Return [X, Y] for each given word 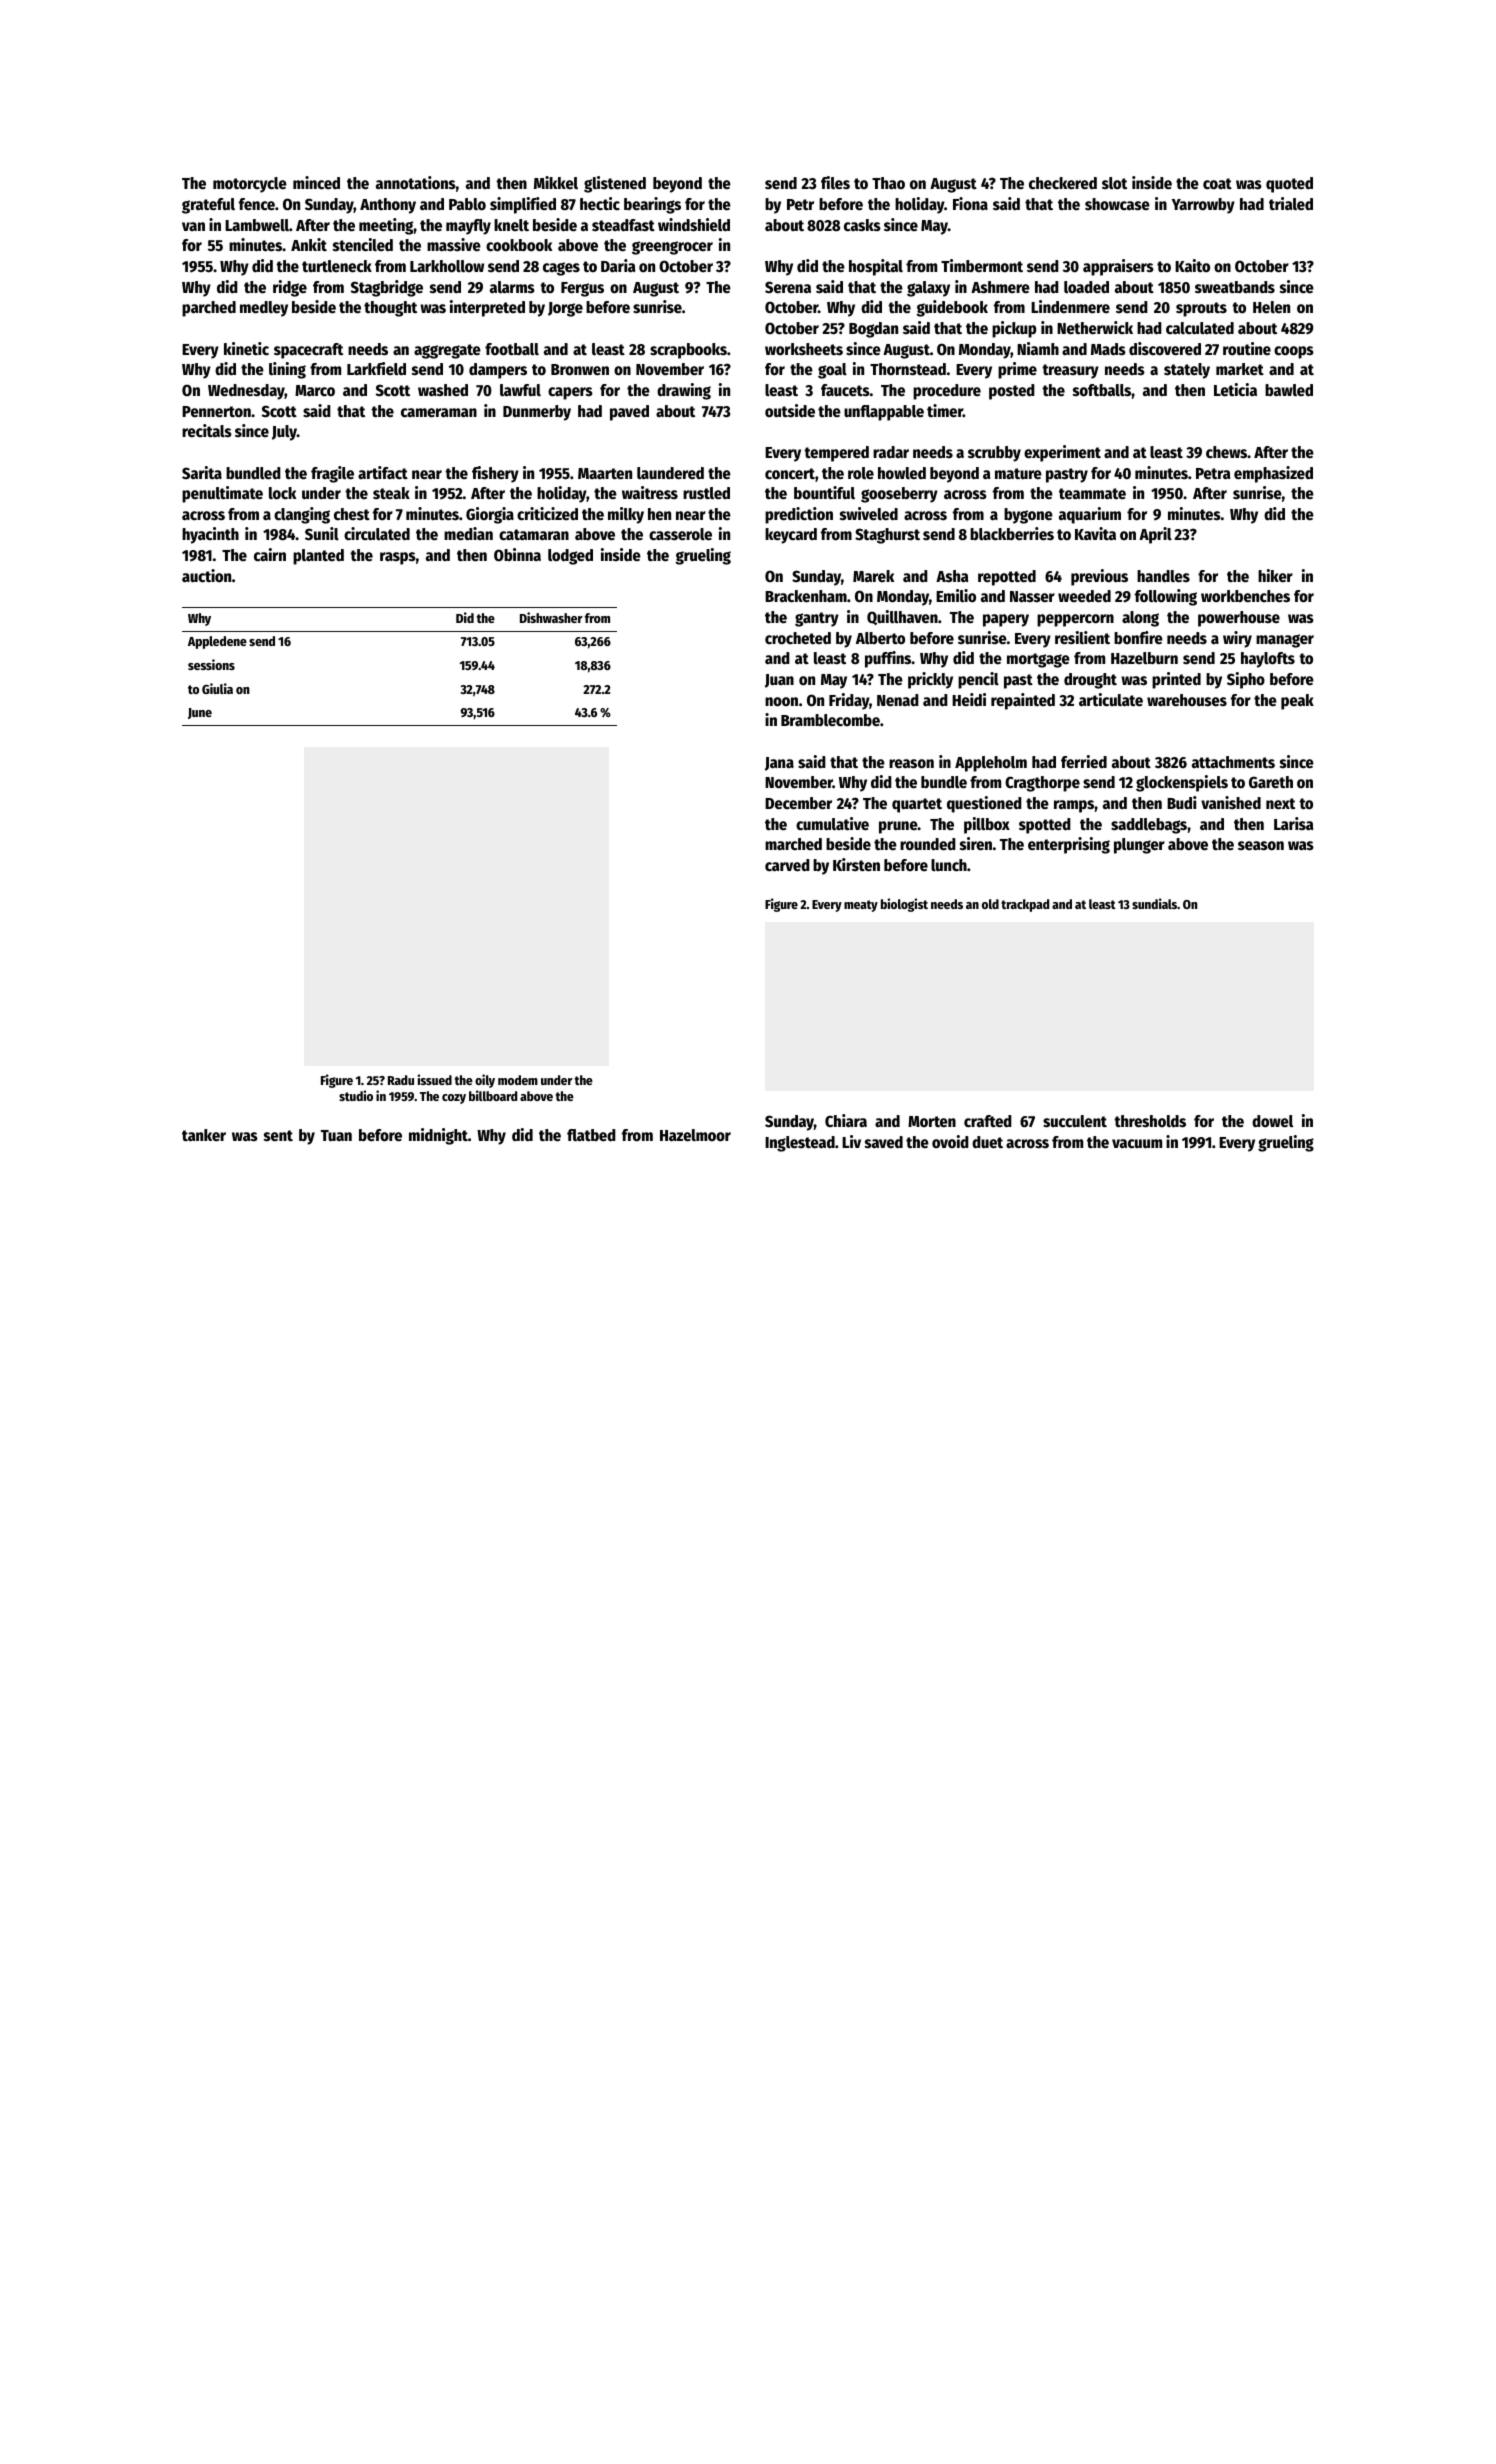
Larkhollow [447, 266]
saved [884, 1142]
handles [1163, 576]
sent [278, 1136]
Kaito [1192, 266]
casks [862, 225]
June [200, 713]
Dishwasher [551, 617]
